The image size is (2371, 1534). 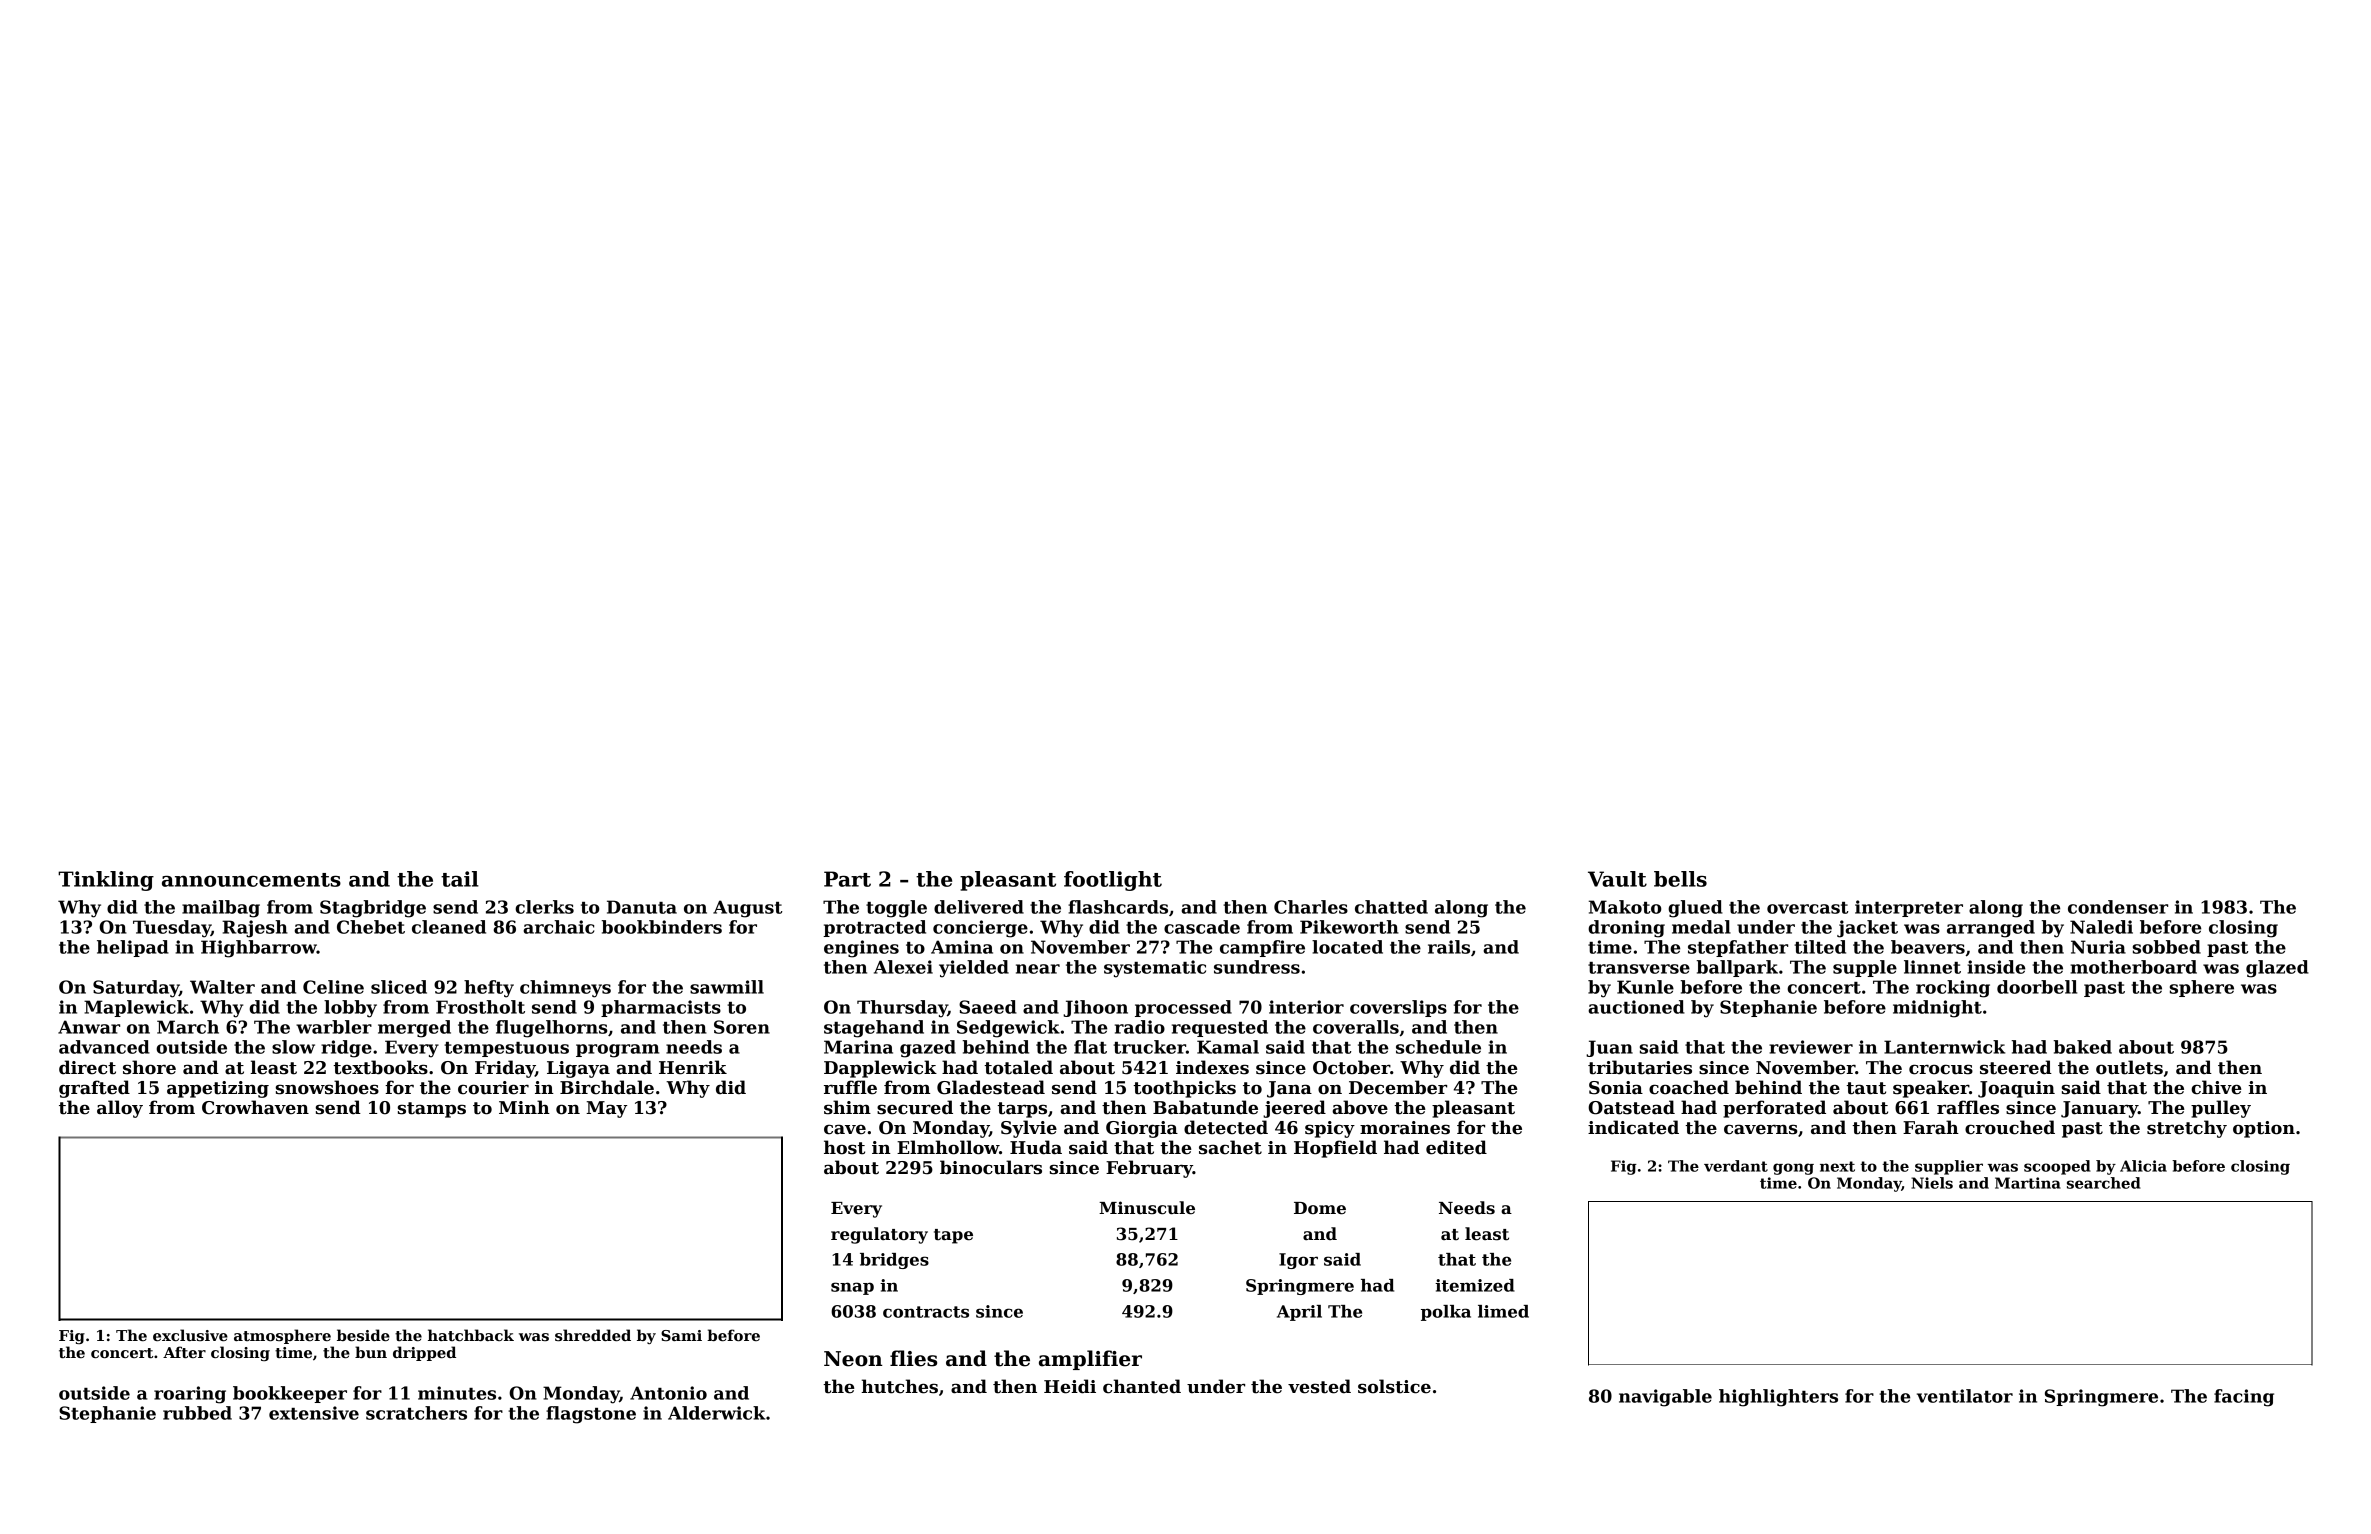 What do you see at coordinates (991, 1167) in the screenshot?
I see `binoculars` at bounding box center [991, 1167].
